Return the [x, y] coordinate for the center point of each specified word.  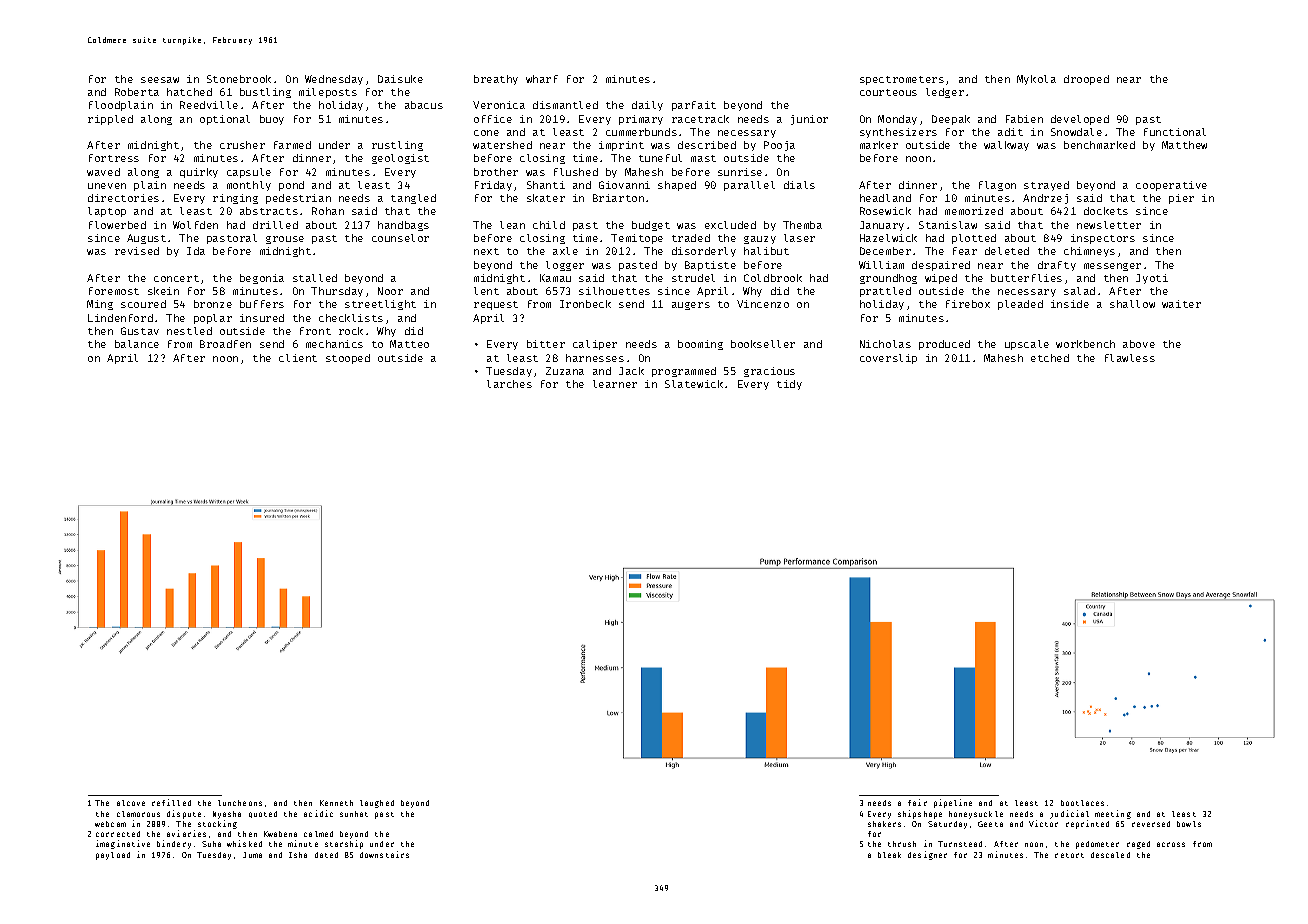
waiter [1181, 304]
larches [509, 384]
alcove [131, 803]
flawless [1130, 358]
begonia [262, 279]
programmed [684, 372]
